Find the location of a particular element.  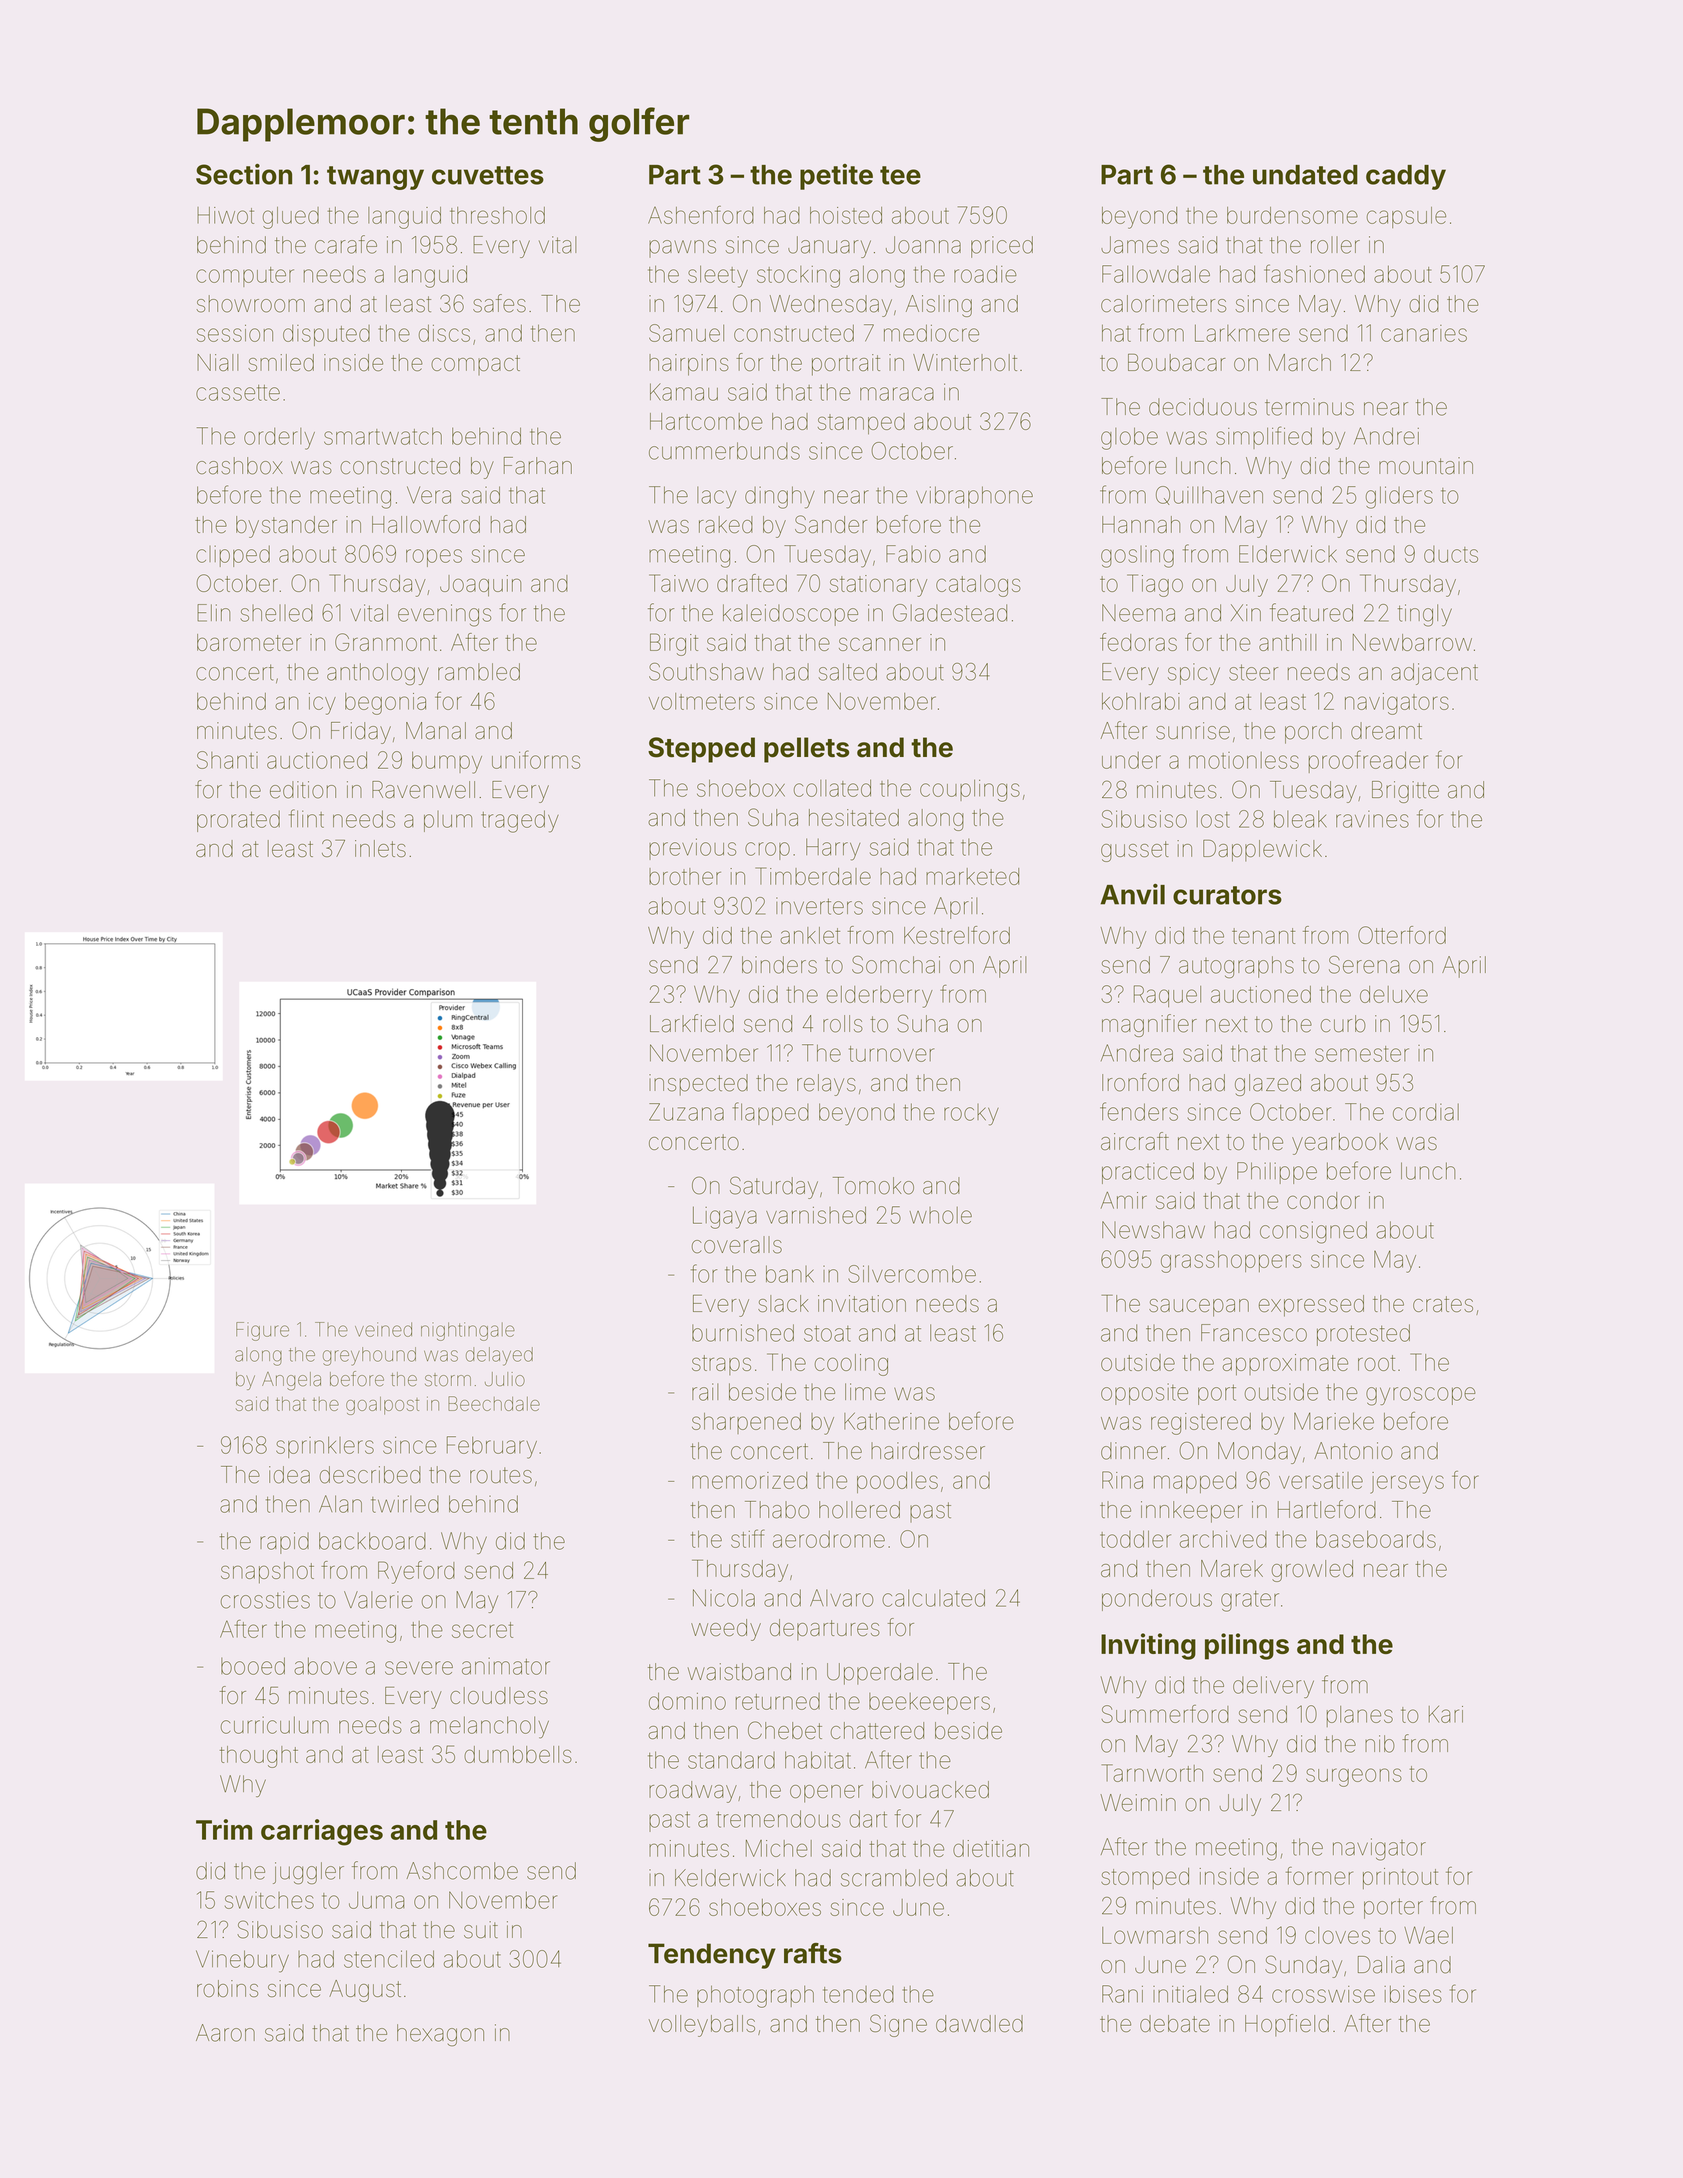

Beechdale is located at coordinates (494, 1403).
